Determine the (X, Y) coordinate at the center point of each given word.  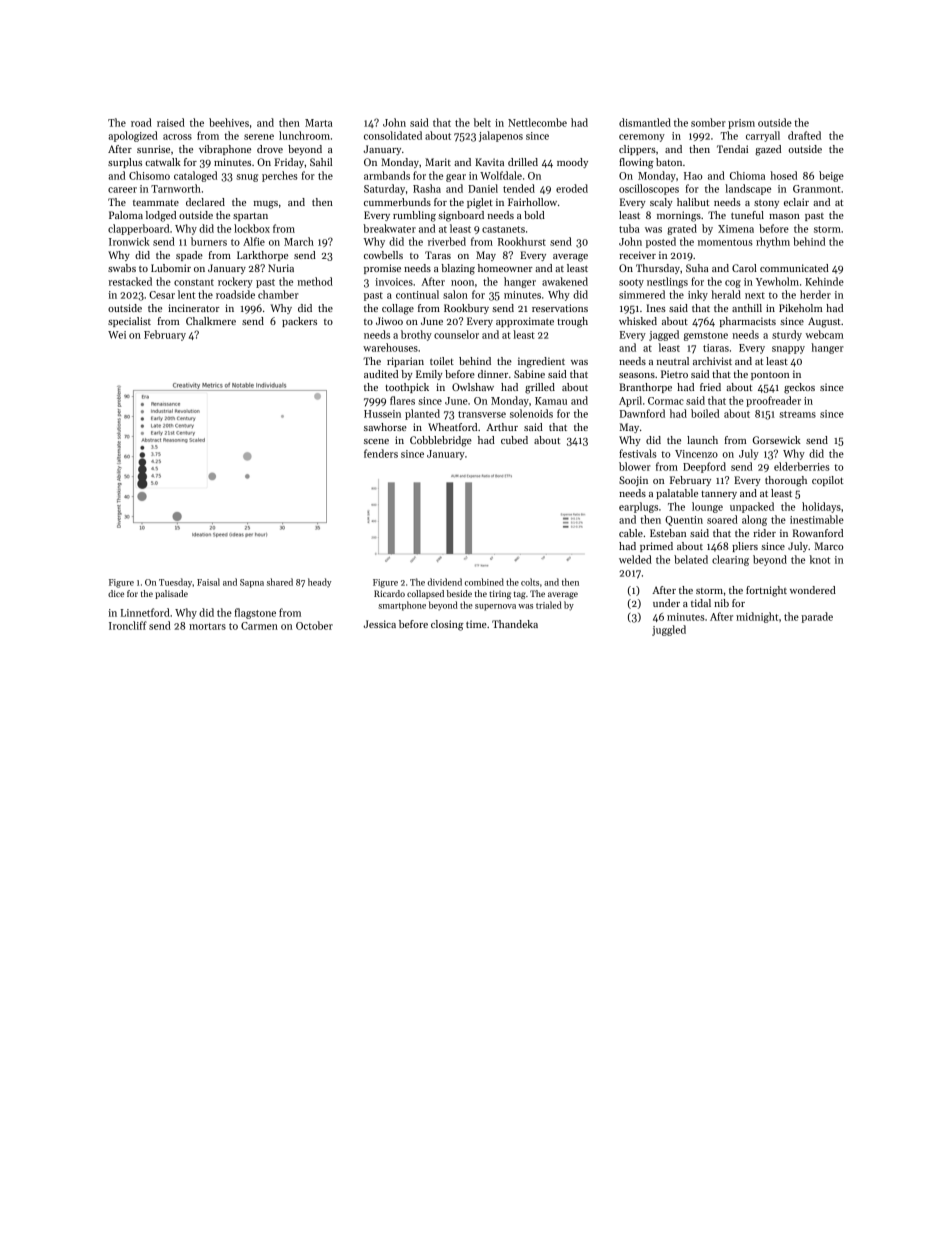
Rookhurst (522, 241)
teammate (156, 203)
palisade (171, 594)
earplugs (638, 507)
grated (682, 229)
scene (376, 441)
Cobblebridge (441, 441)
